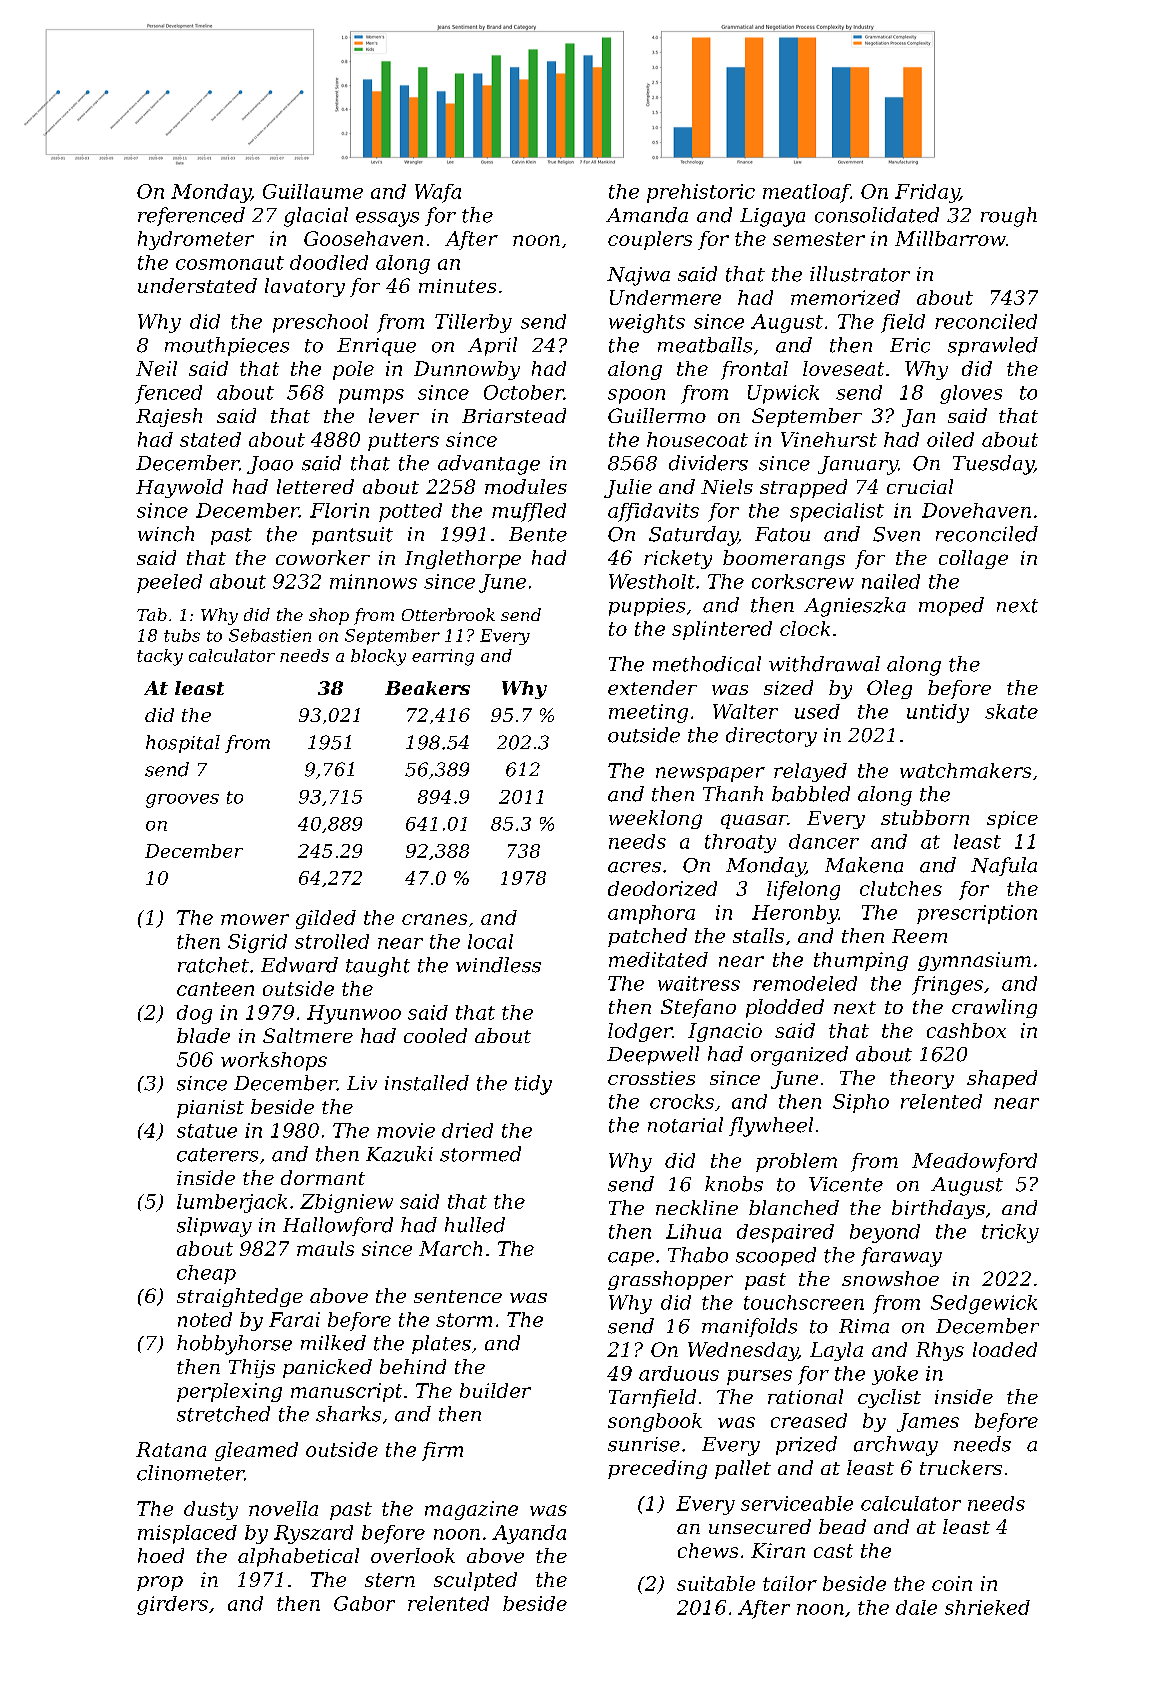 The width and height of the screenshot is (1175, 1702). I want to click on minutes, so click(457, 286).
